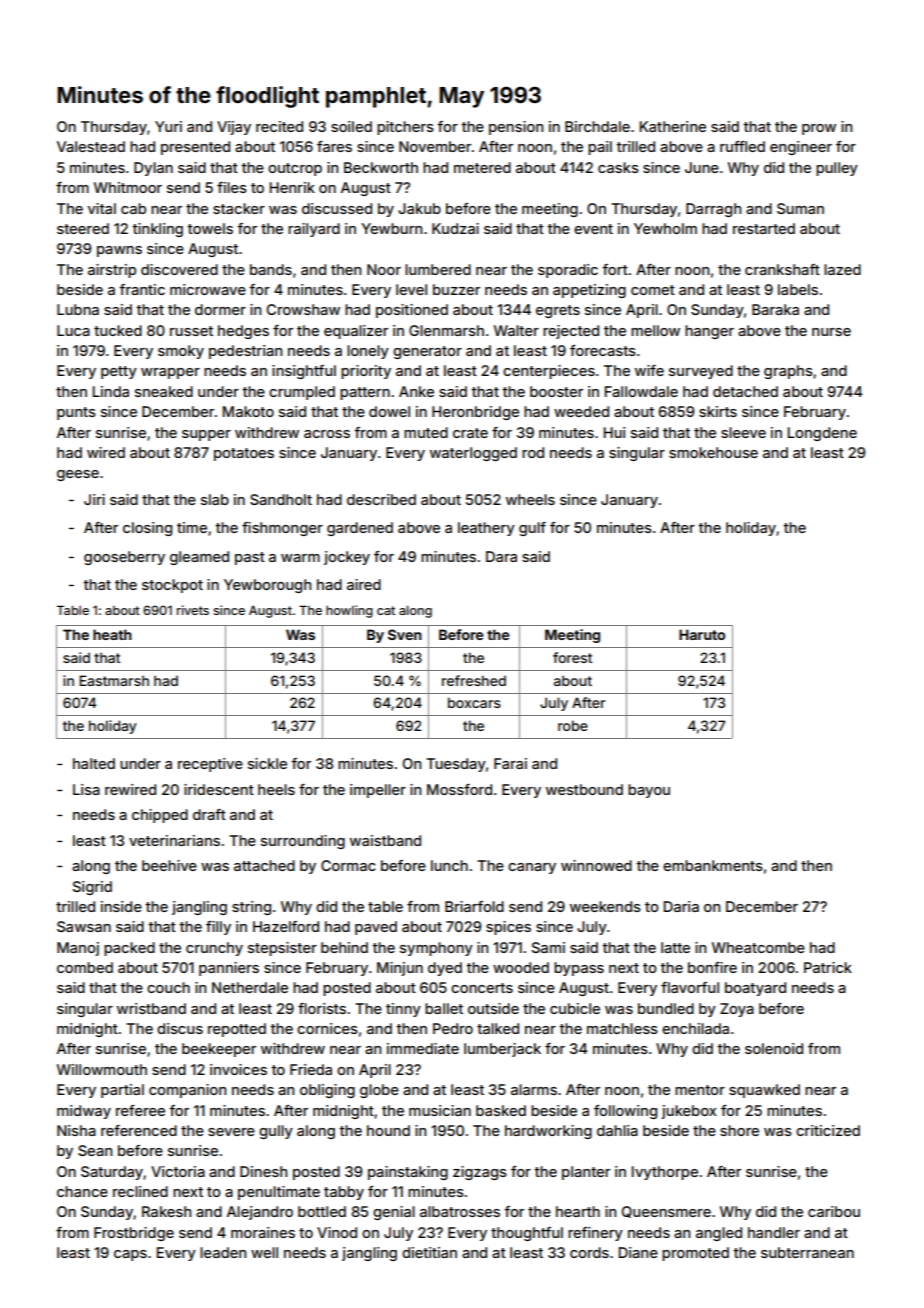 Image resolution: width=924 pixels, height=1308 pixels. What do you see at coordinates (572, 657) in the screenshot?
I see `forest` at bounding box center [572, 657].
